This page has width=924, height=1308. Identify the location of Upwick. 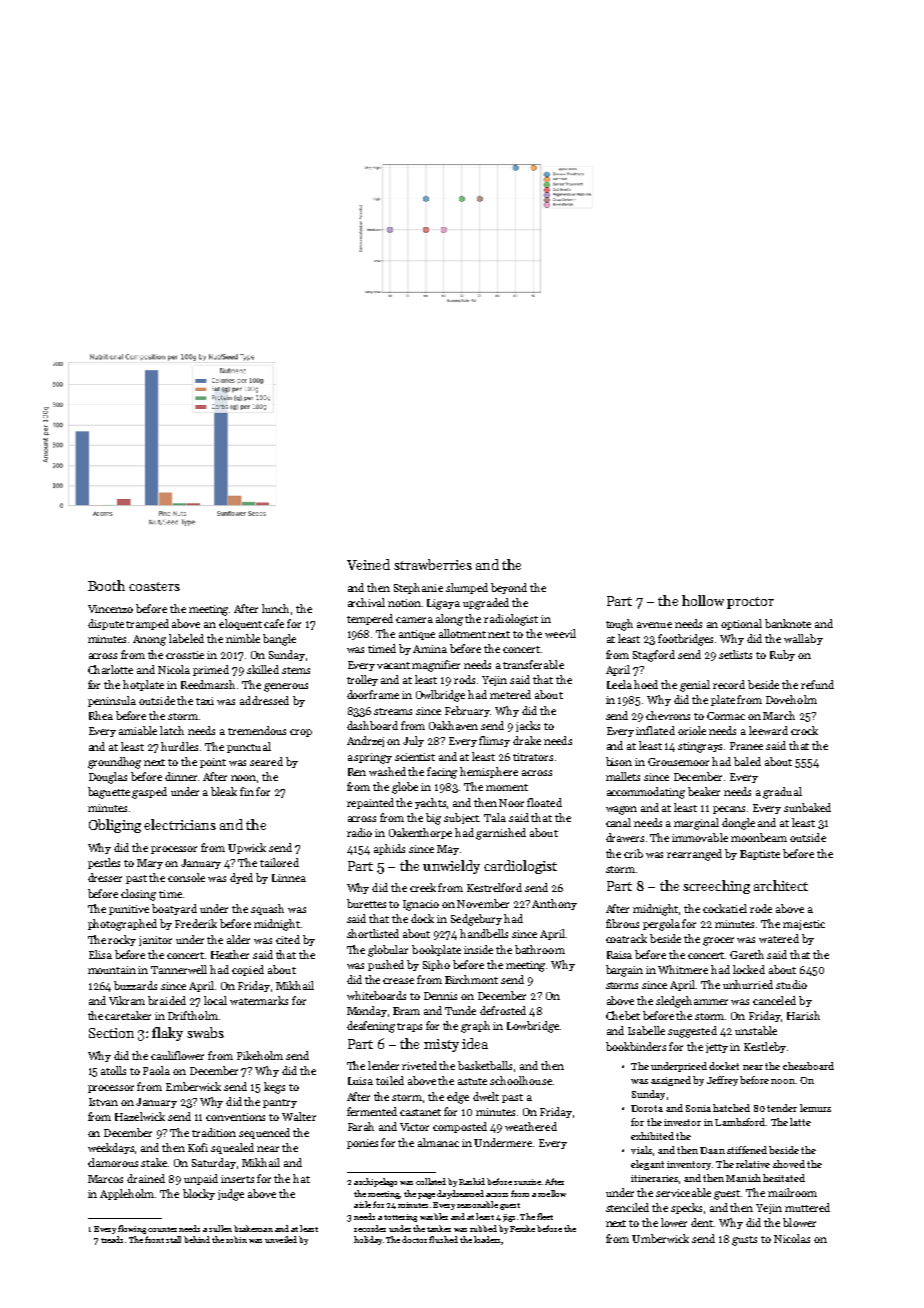
(247, 848).
